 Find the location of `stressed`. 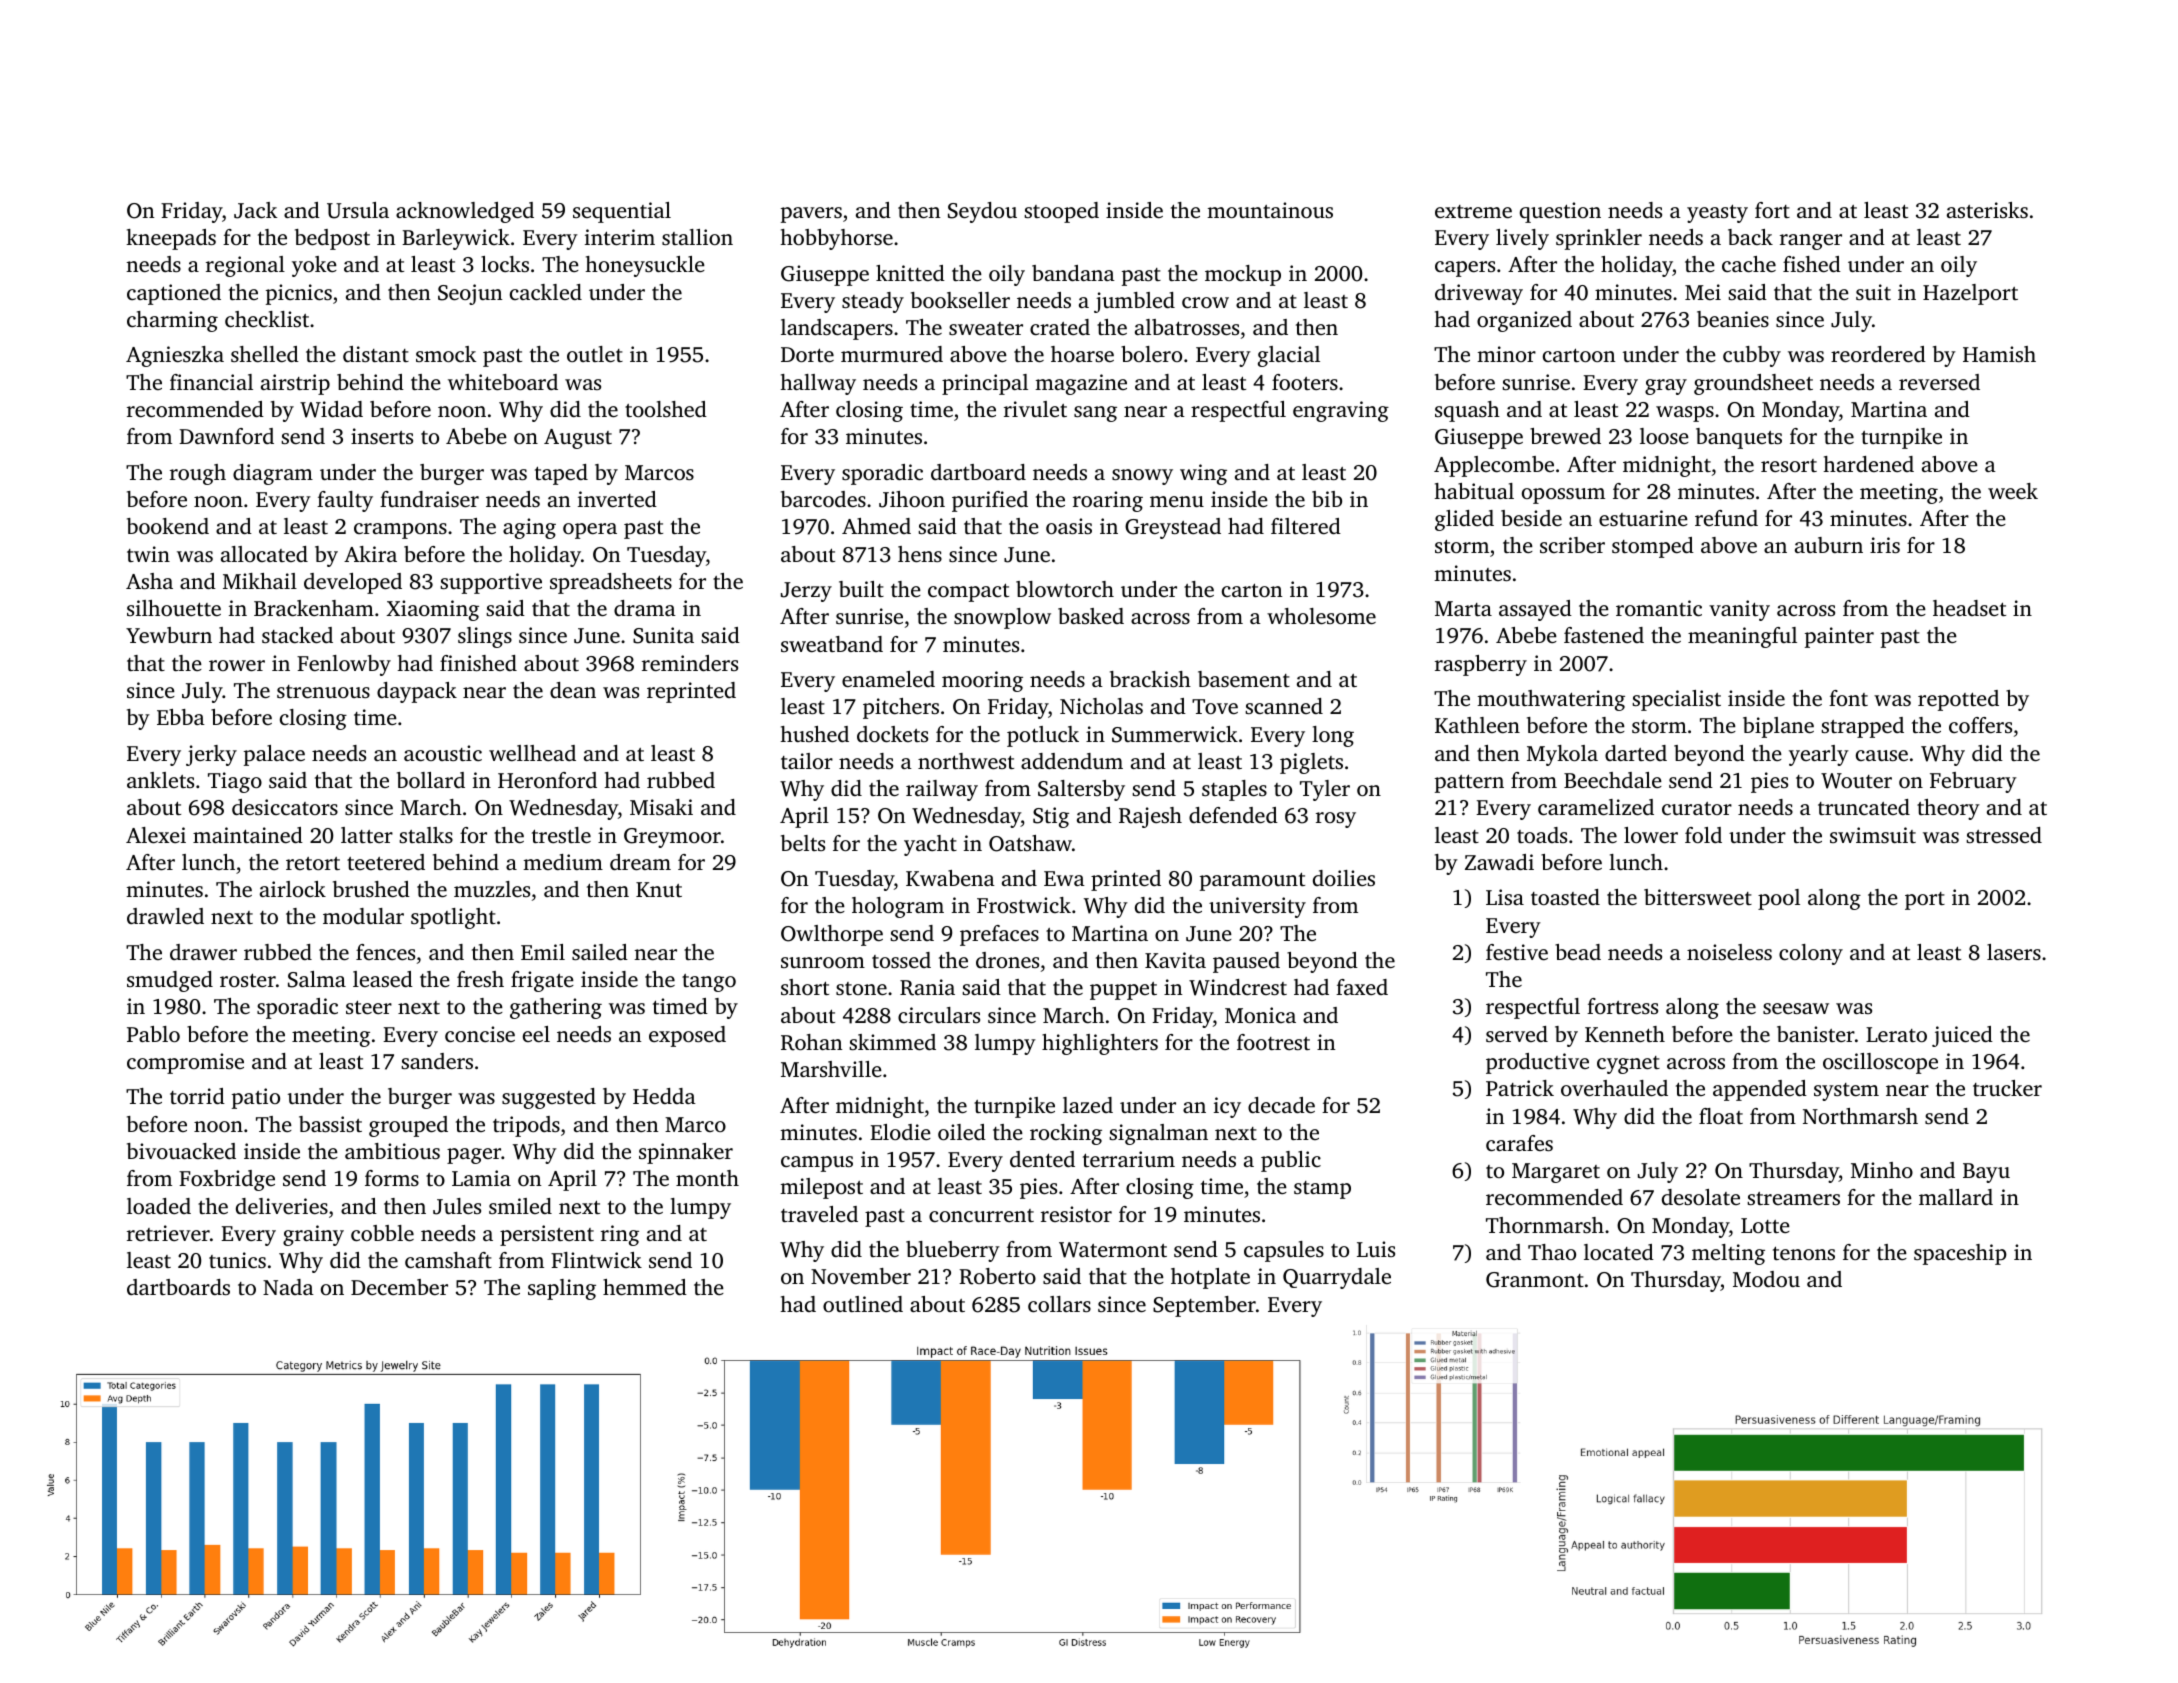

stressed is located at coordinates (2004, 835).
